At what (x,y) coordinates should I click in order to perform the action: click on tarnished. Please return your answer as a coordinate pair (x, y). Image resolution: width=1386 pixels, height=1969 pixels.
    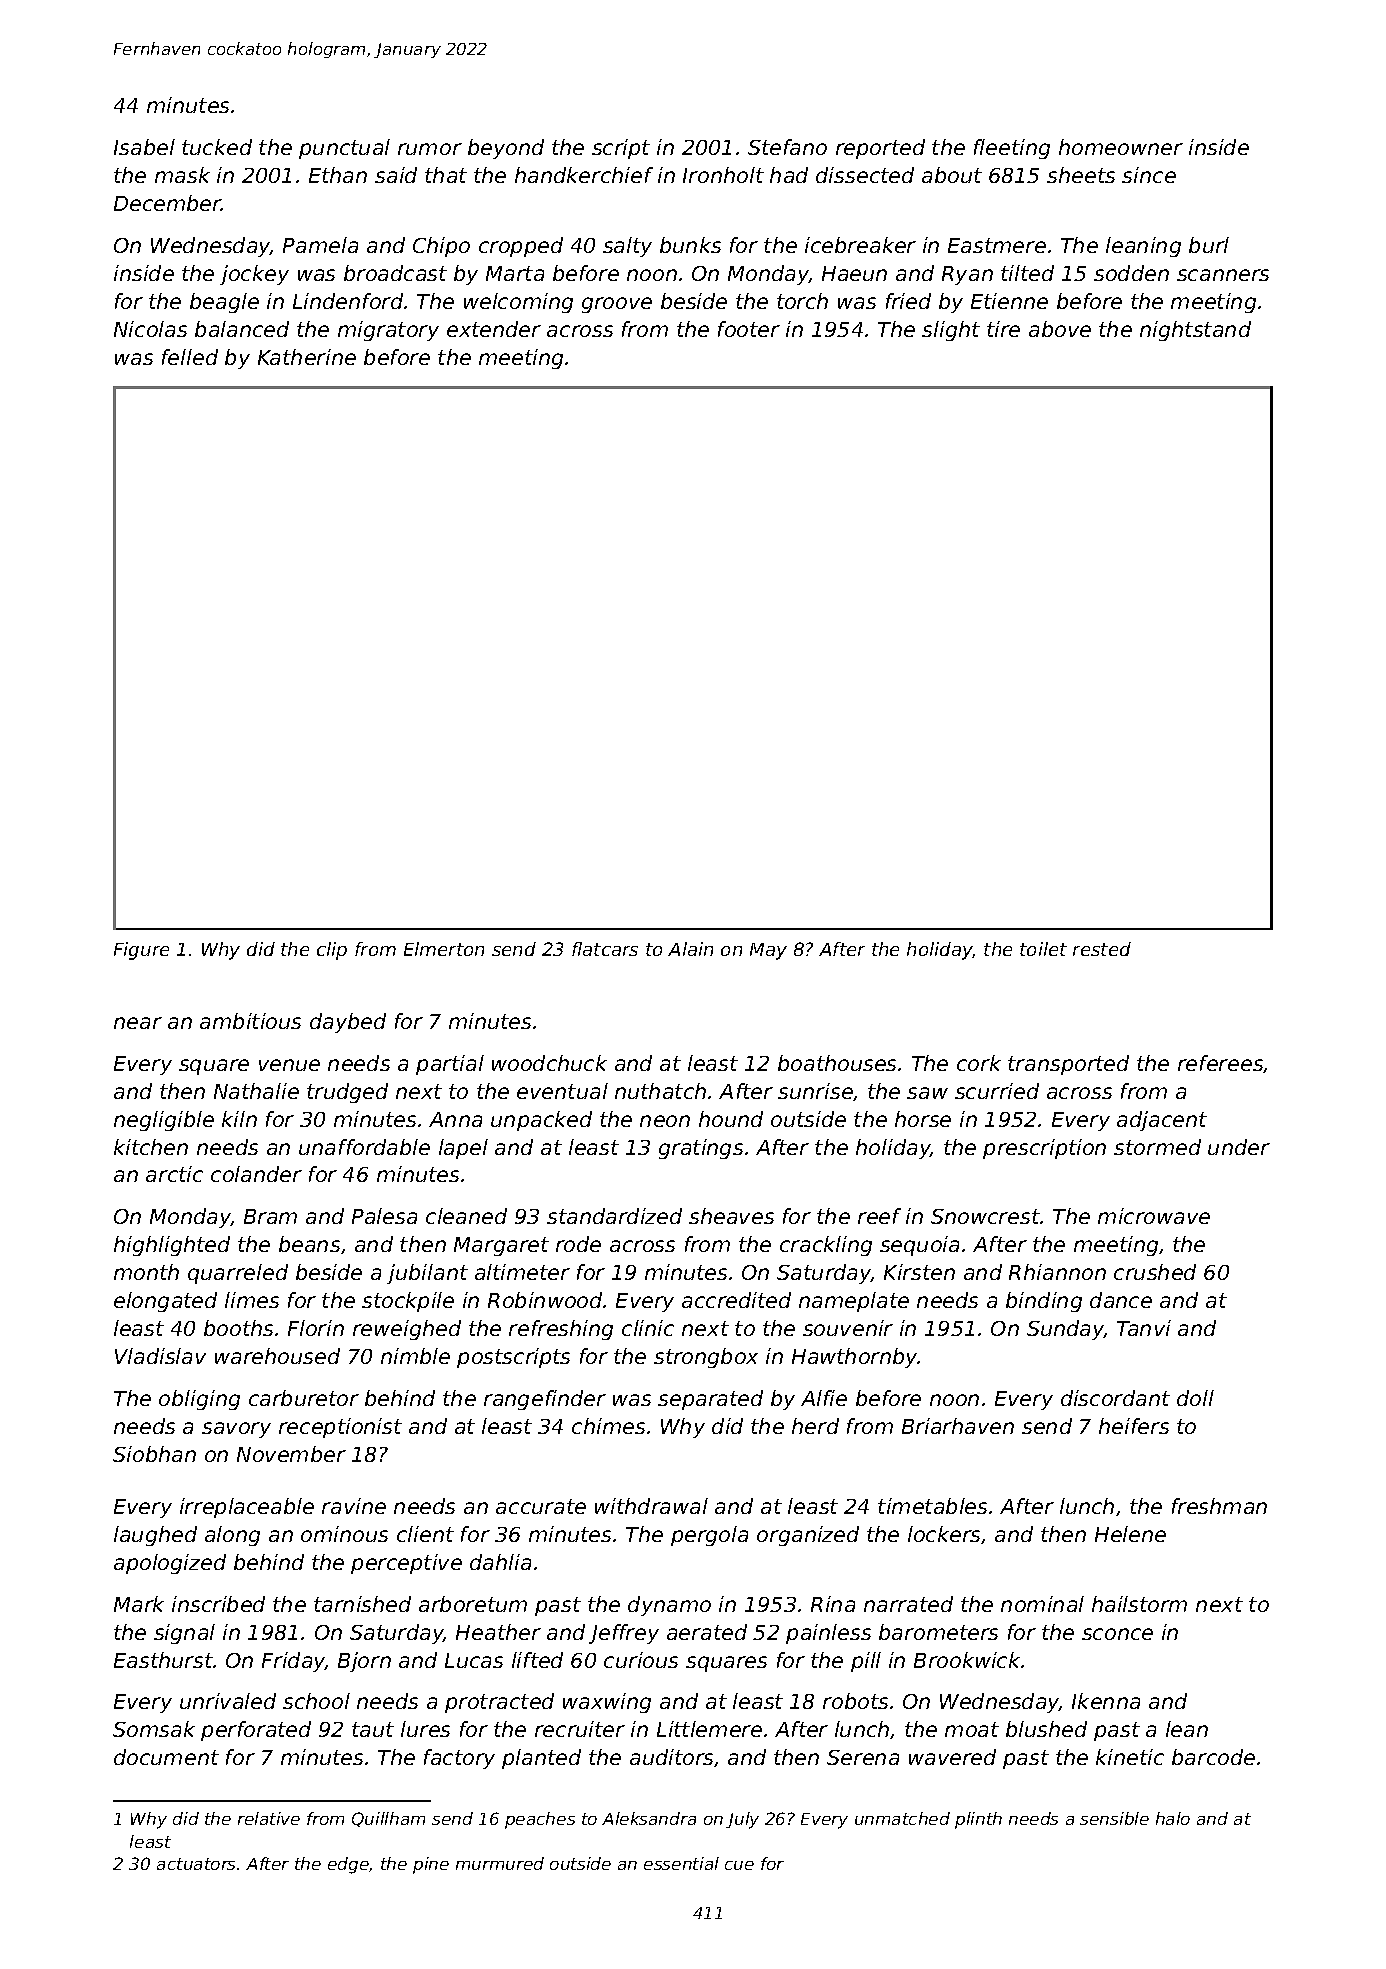
    Looking at the image, I should click on (362, 1604).
